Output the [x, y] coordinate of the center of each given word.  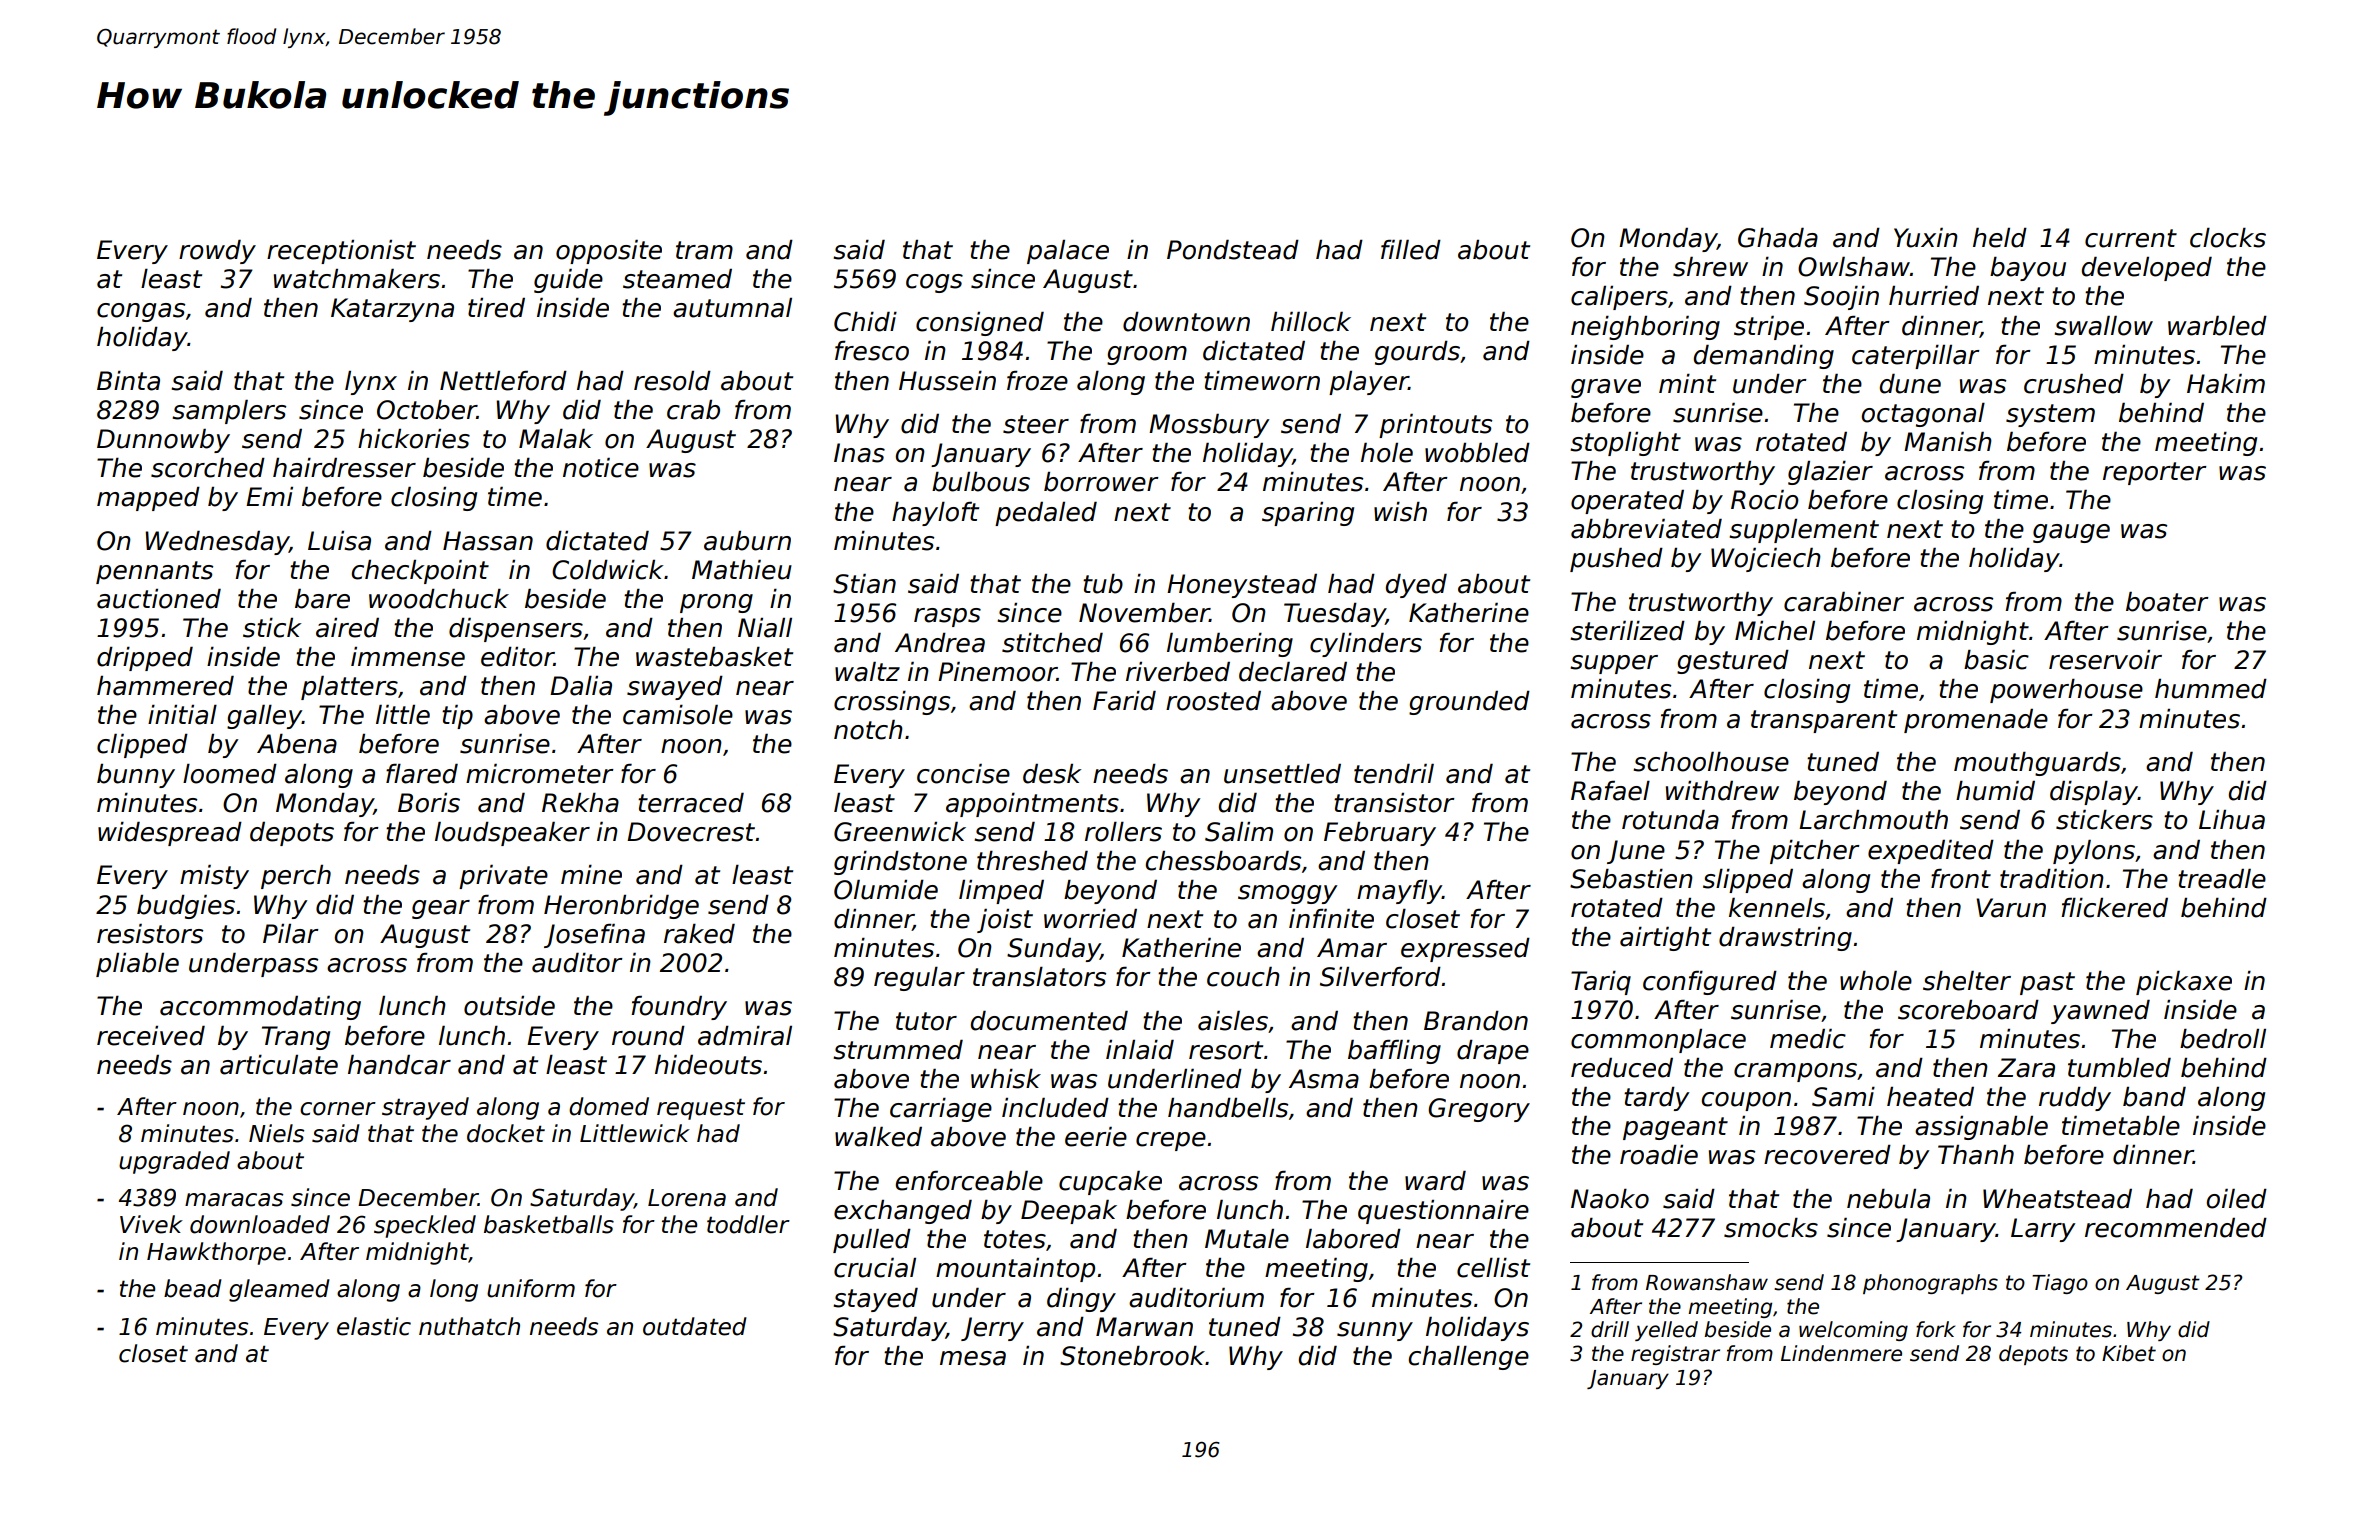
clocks [2228, 237]
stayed [875, 1299]
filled [1411, 250]
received [151, 1035]
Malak [556, 438]
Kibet [2129, 1353]
